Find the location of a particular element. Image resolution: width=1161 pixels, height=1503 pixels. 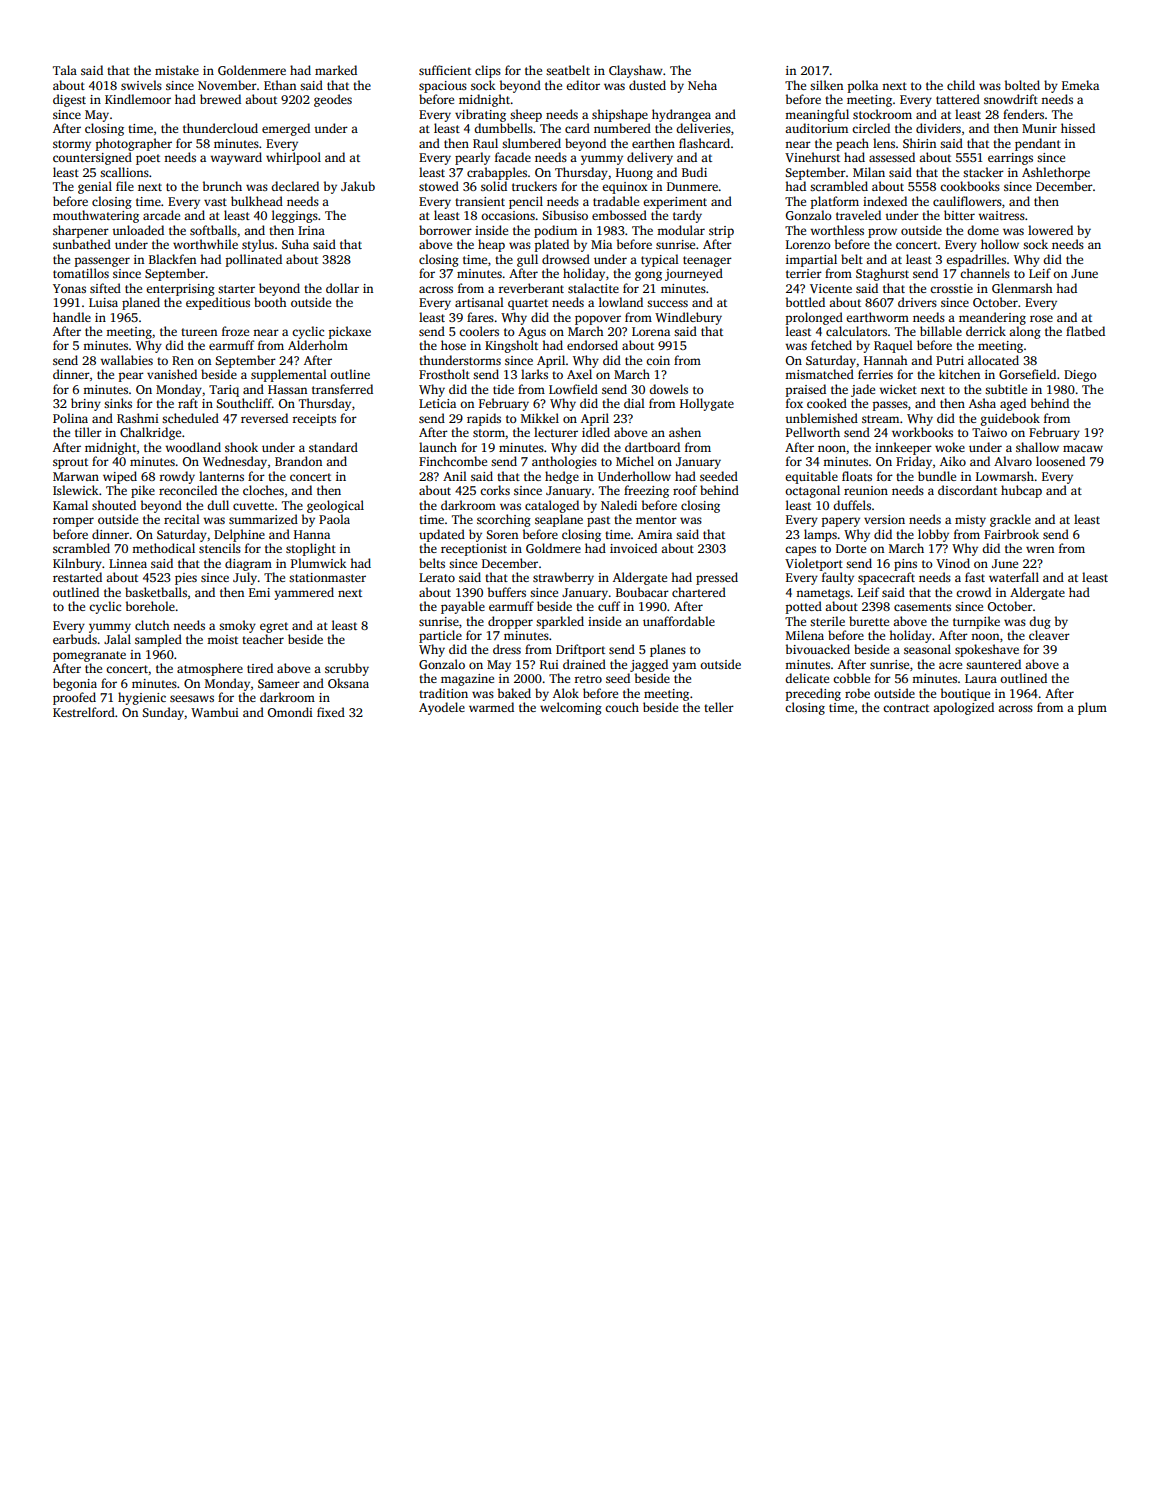

tradition is located at coordinates (443, 693).
